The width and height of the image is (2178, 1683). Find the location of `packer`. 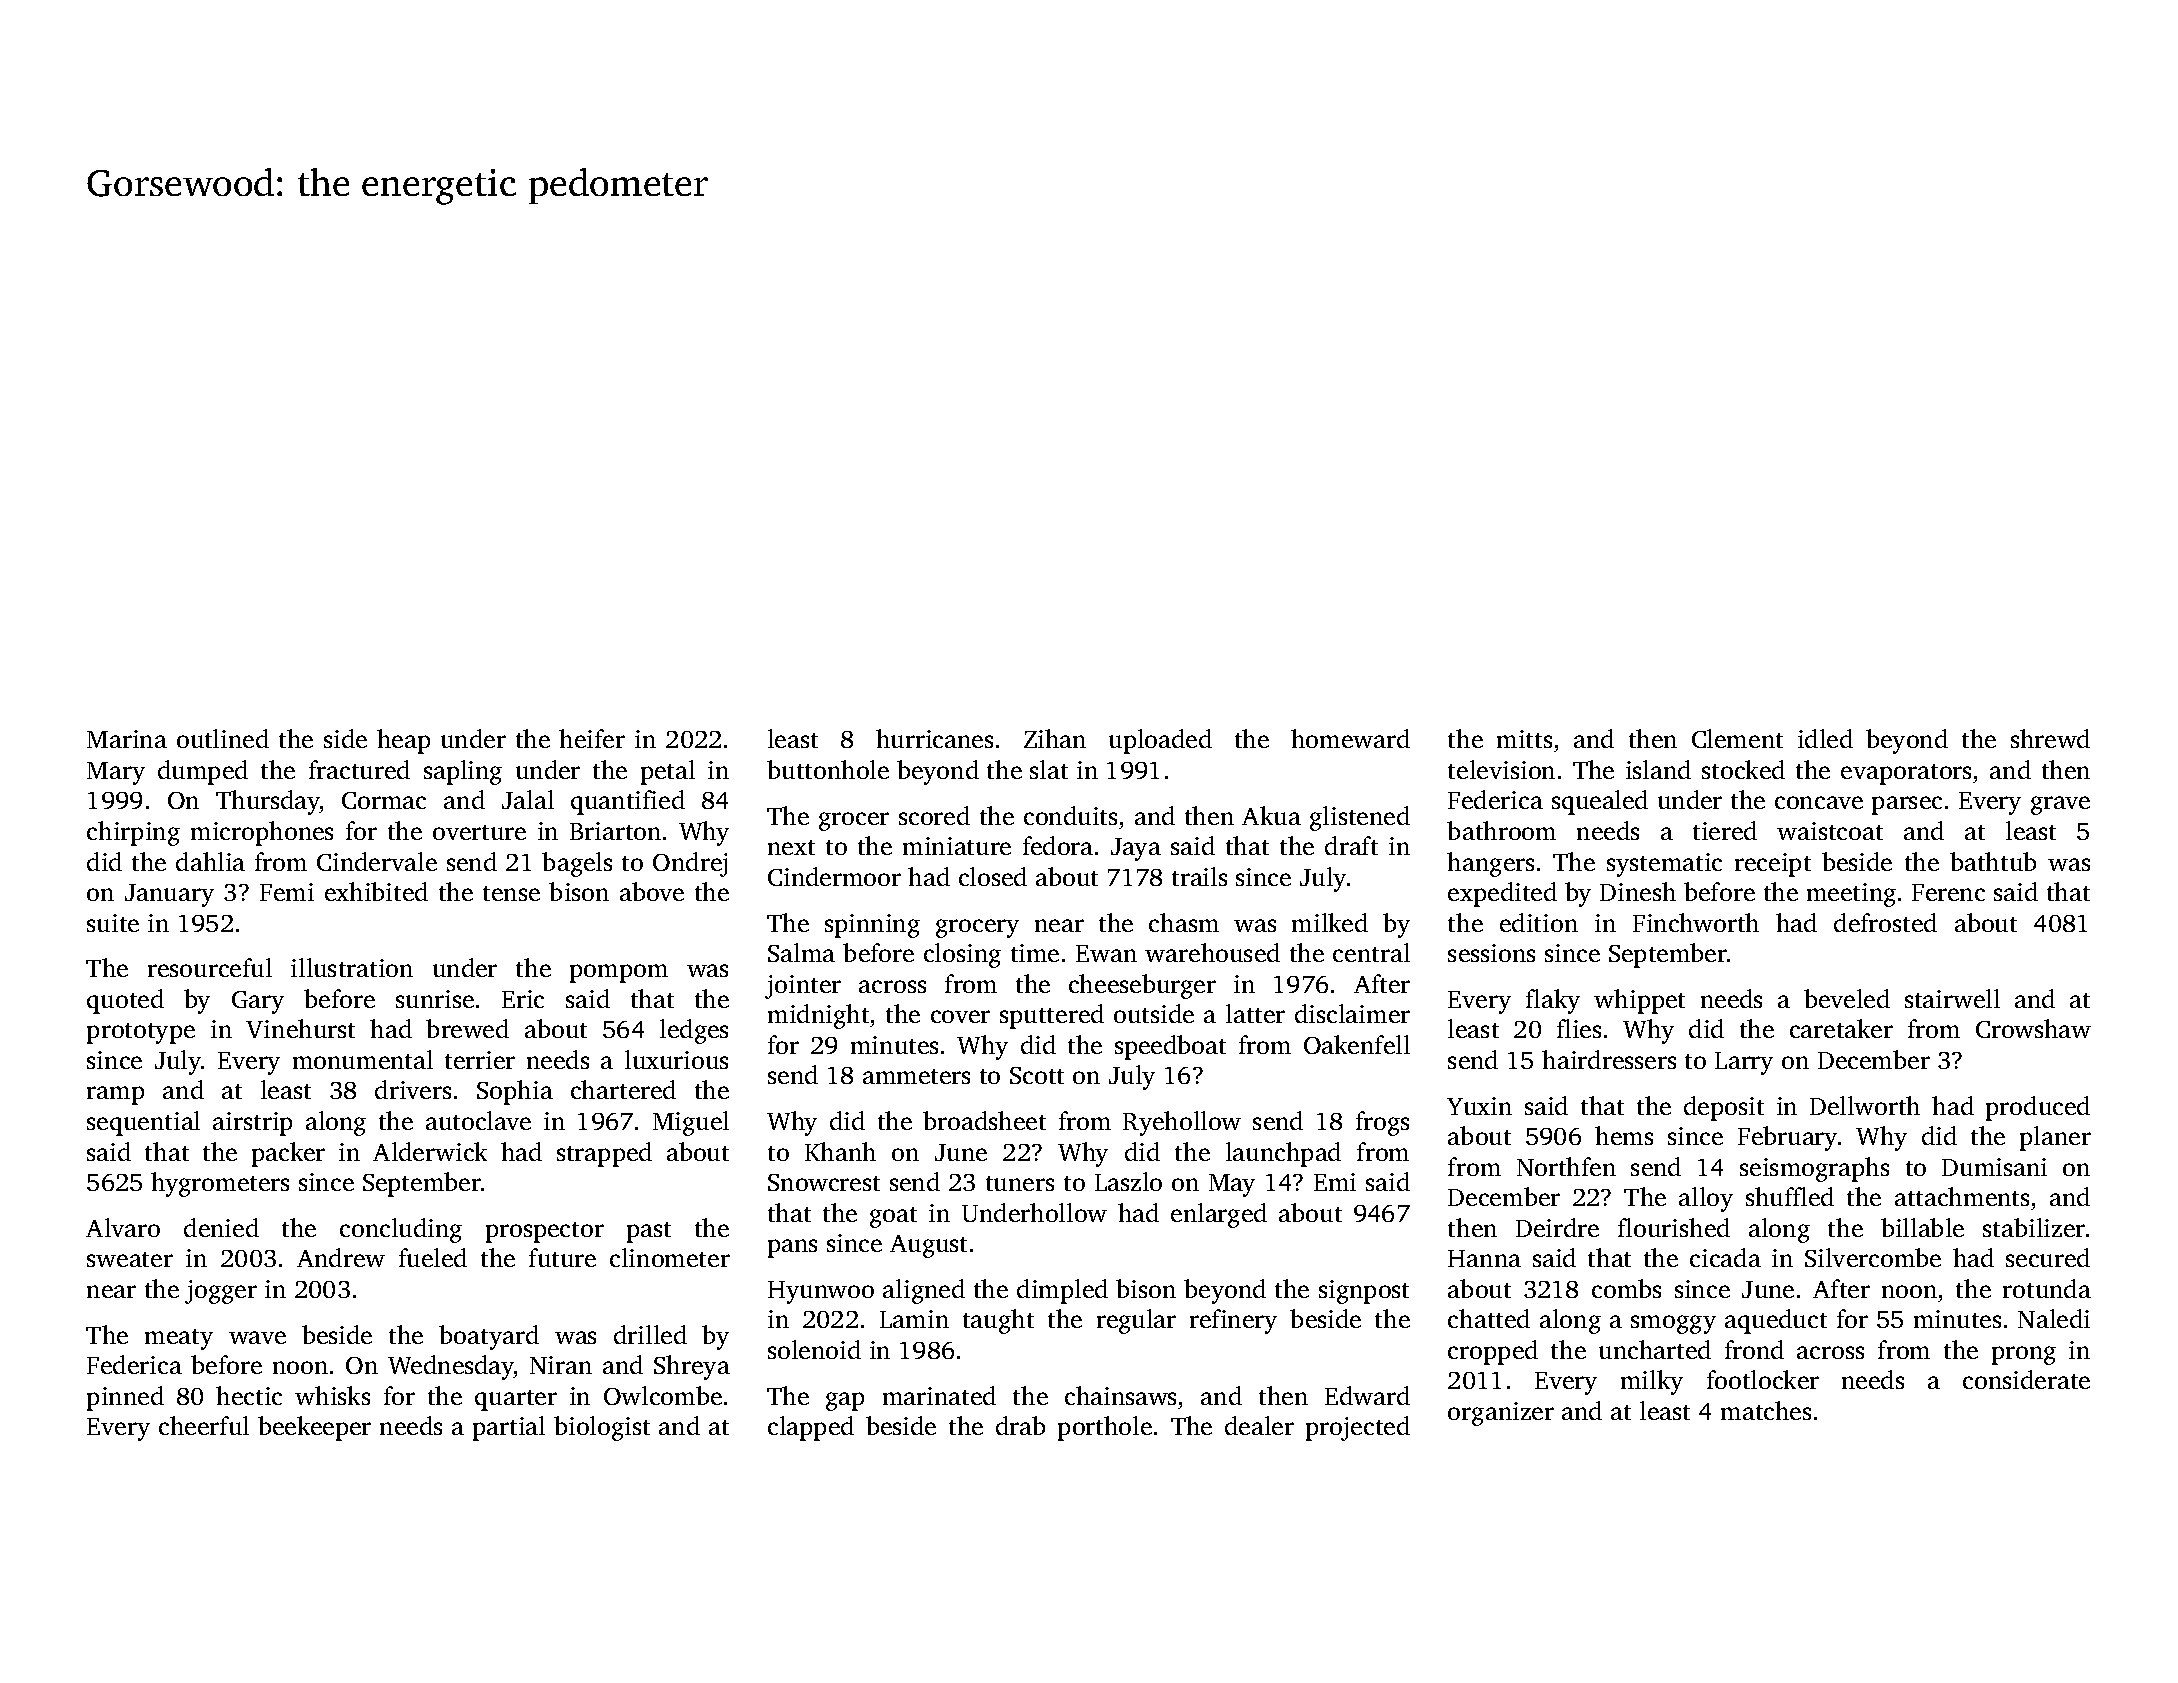

packer is located at coordinates (288, 1154).
